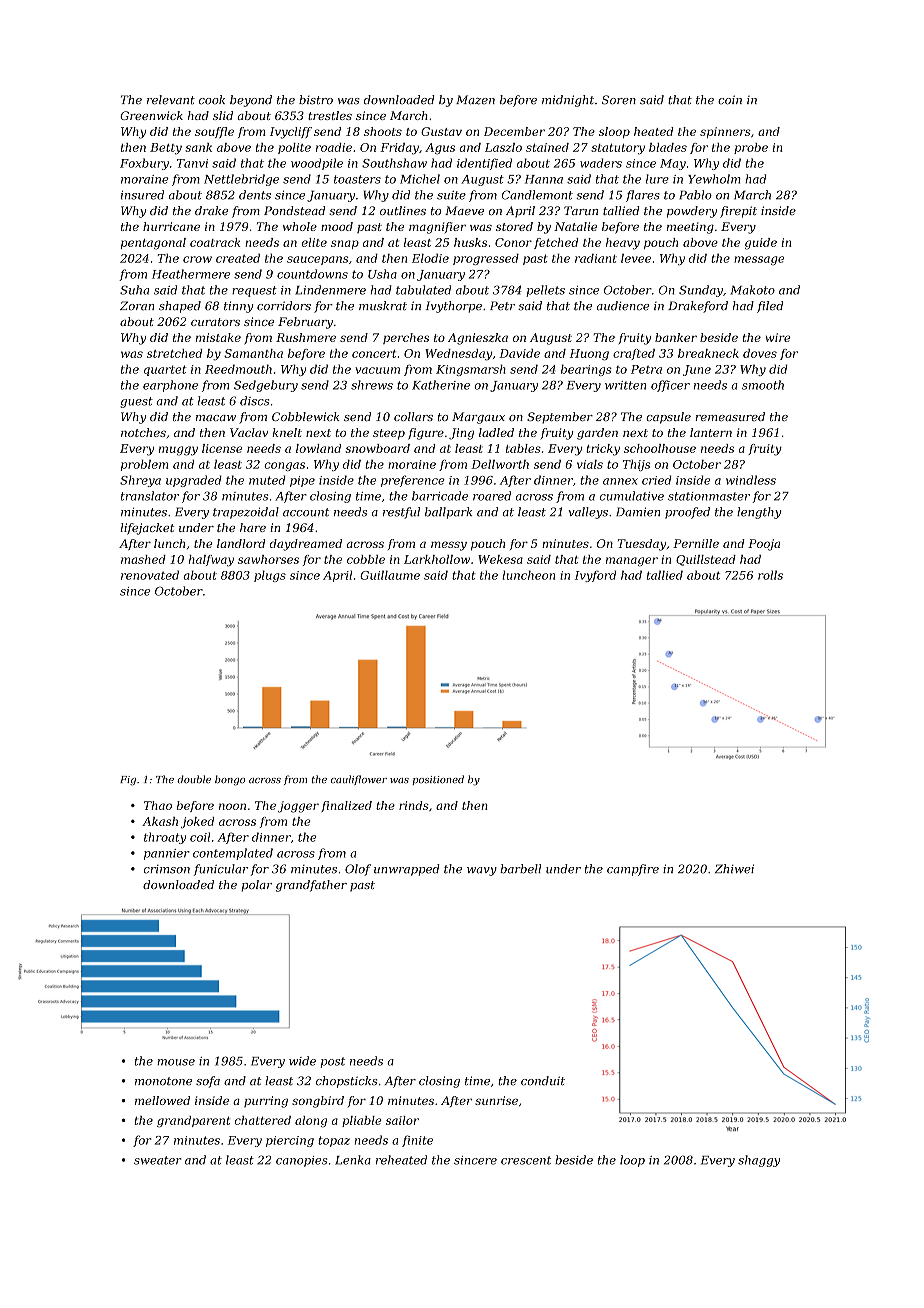 Image resolution: width=924 pixels, height=1308 pixels. What do you see at coordinates (526, 1160) in the screenshot?
I see `crescent` at bounding box center [526, 1160].
